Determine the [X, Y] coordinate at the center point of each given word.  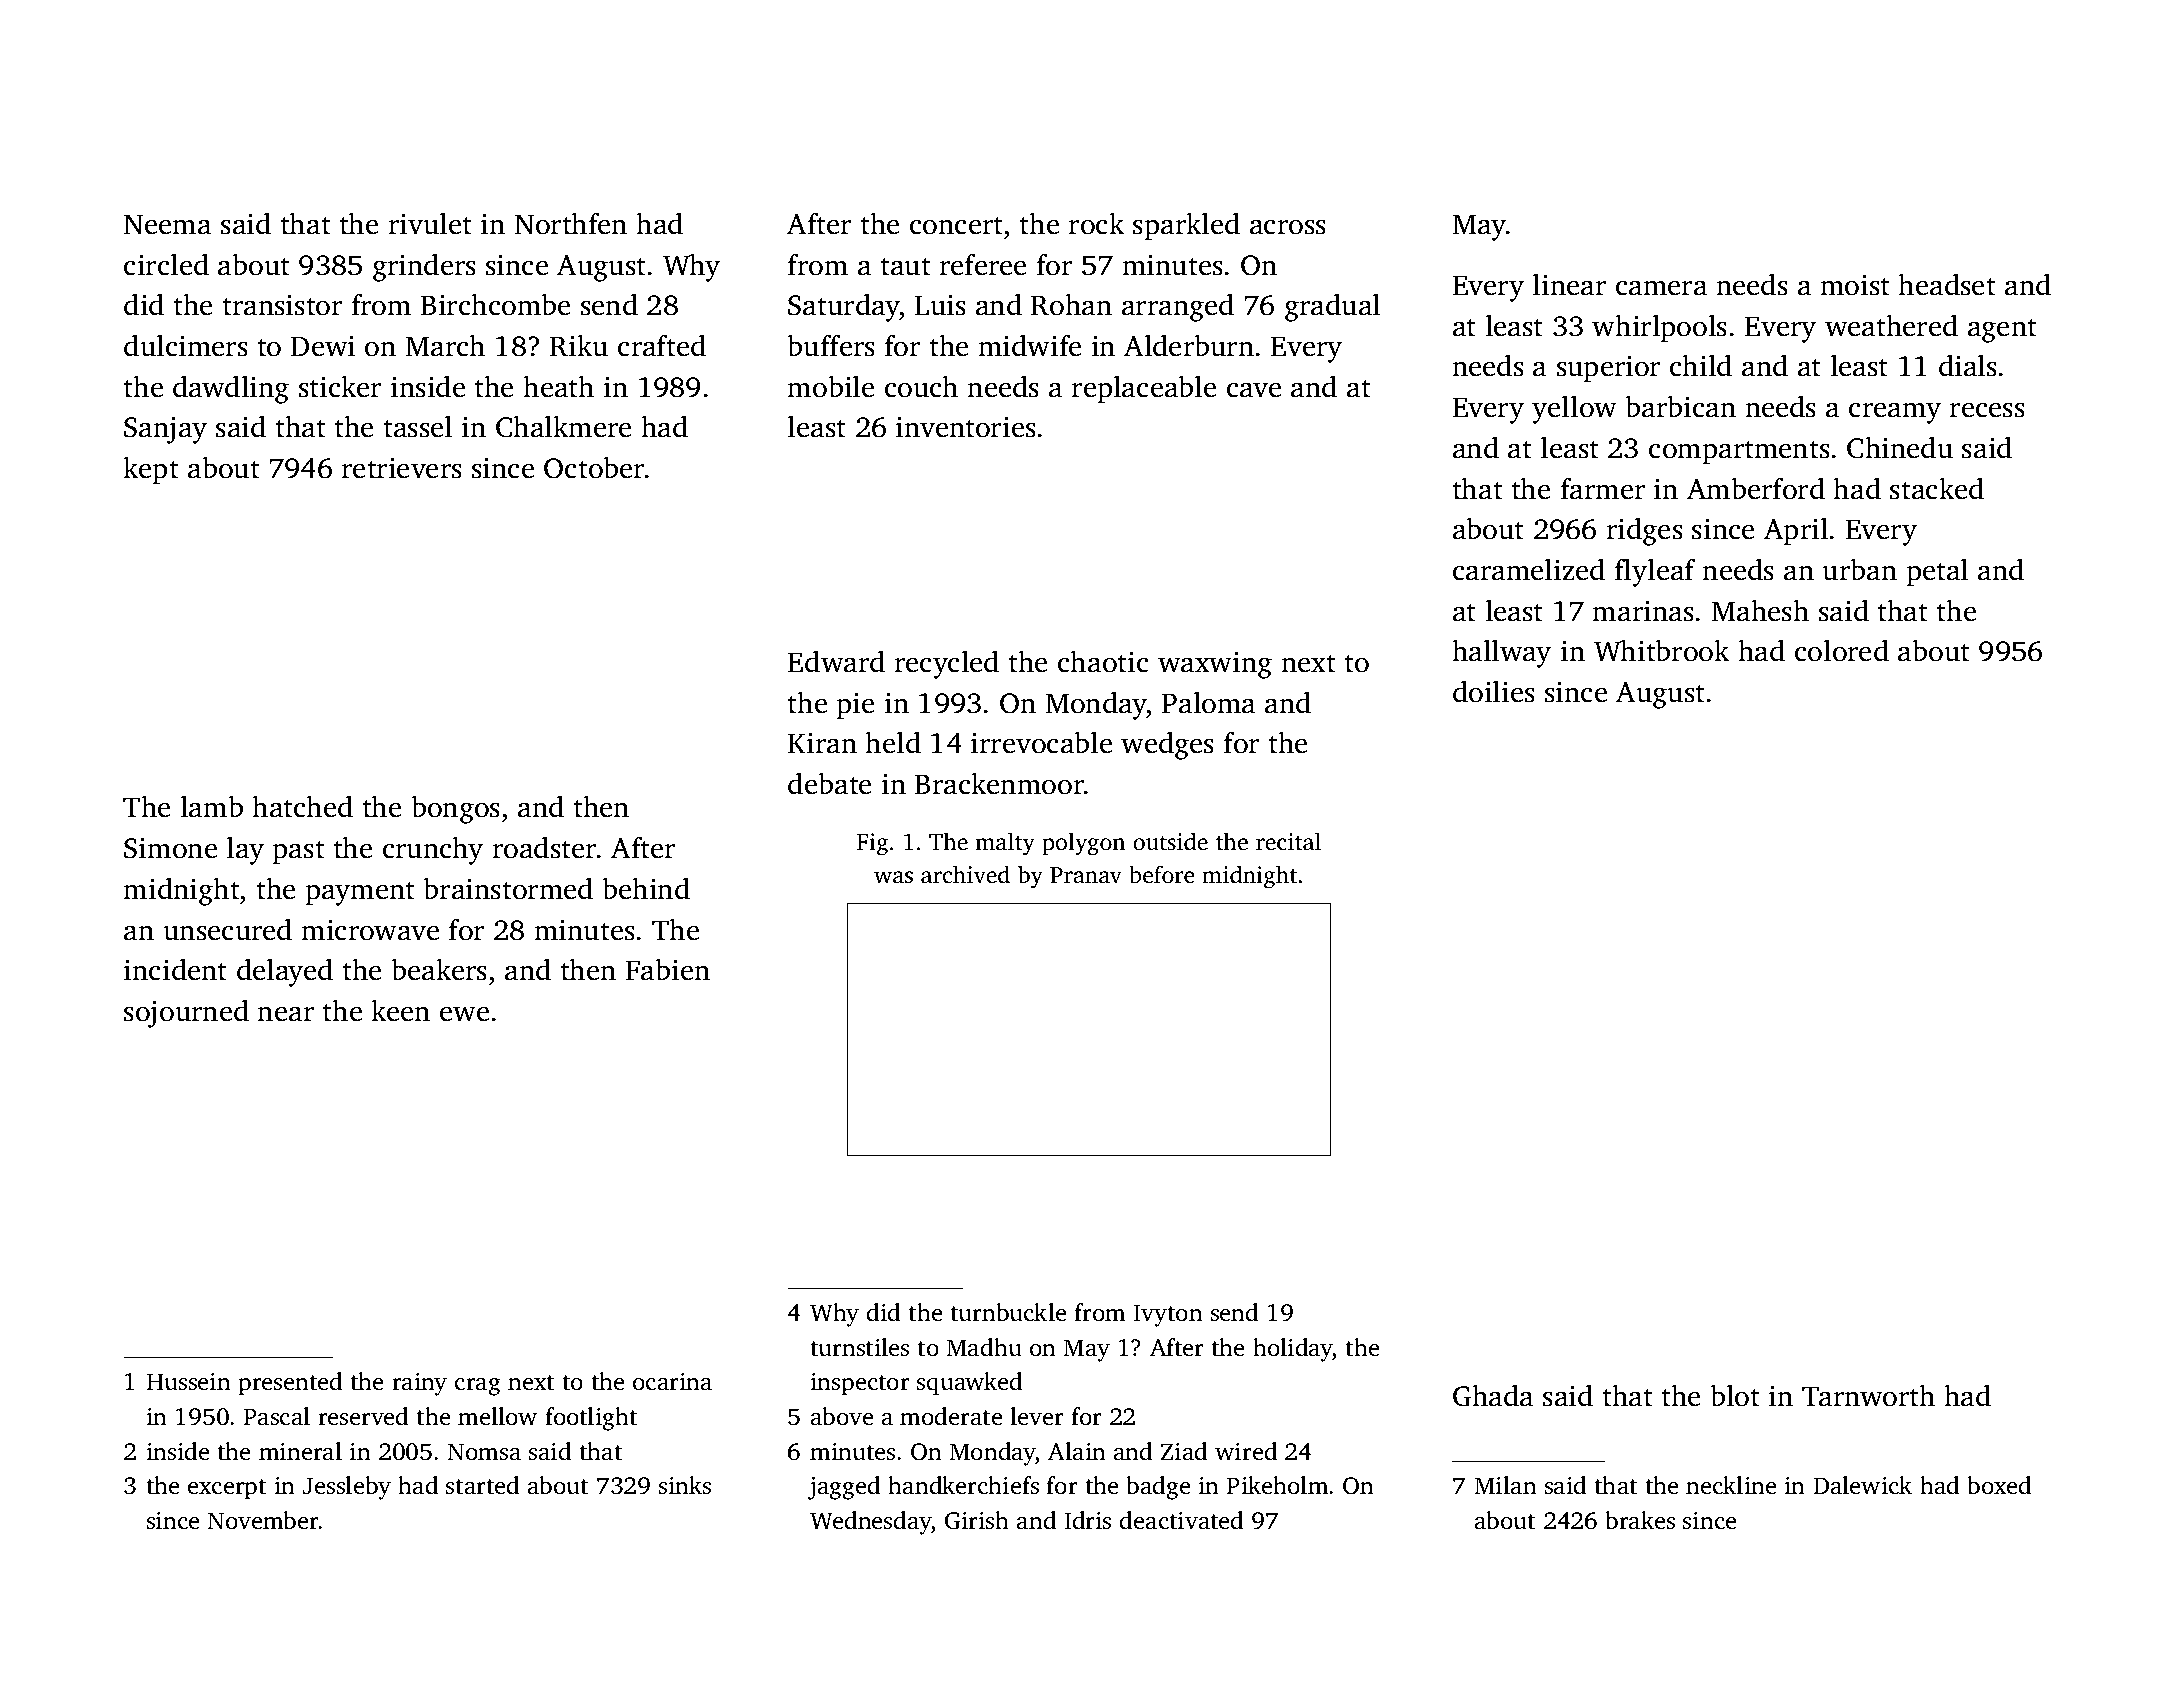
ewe [464, 1014]
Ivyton [1168, 1315]
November [263, 1520]
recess [1987, 410]
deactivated [1181, 1520]
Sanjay [165, 430]
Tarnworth [1868, 1395]
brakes [1640, 1520]
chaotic [1103, 661]
